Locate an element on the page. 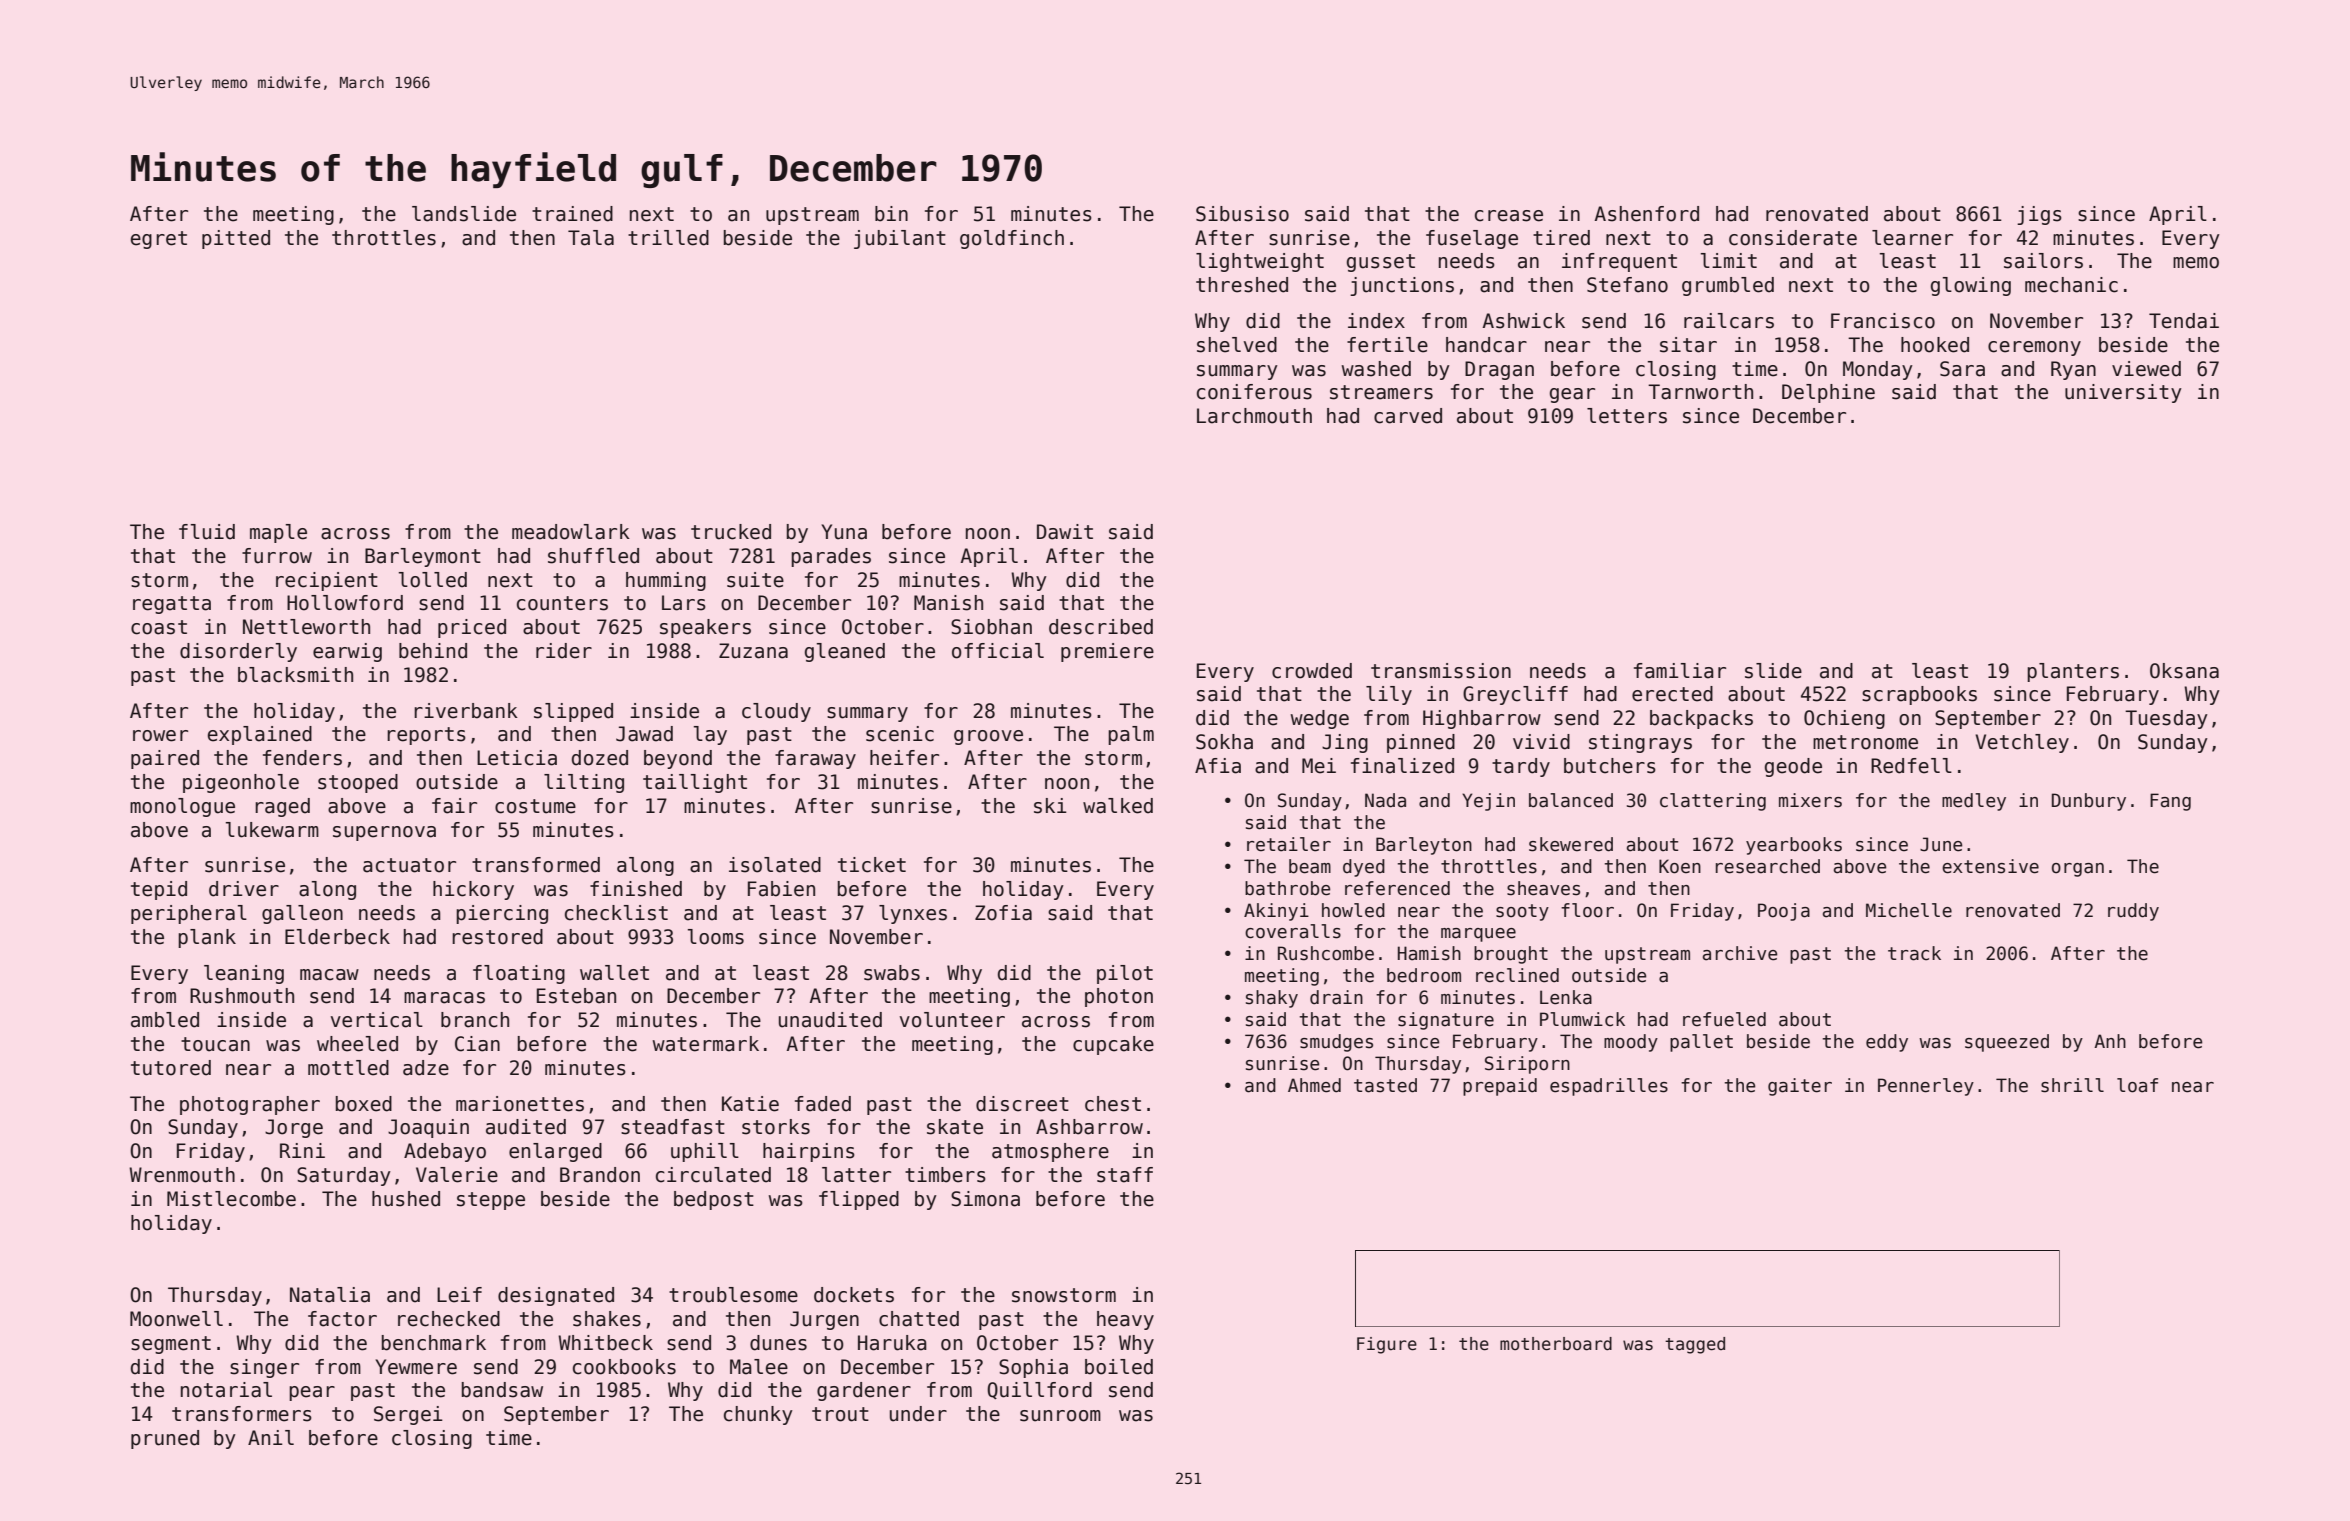  pitted is located at coordinates (236, 239).
